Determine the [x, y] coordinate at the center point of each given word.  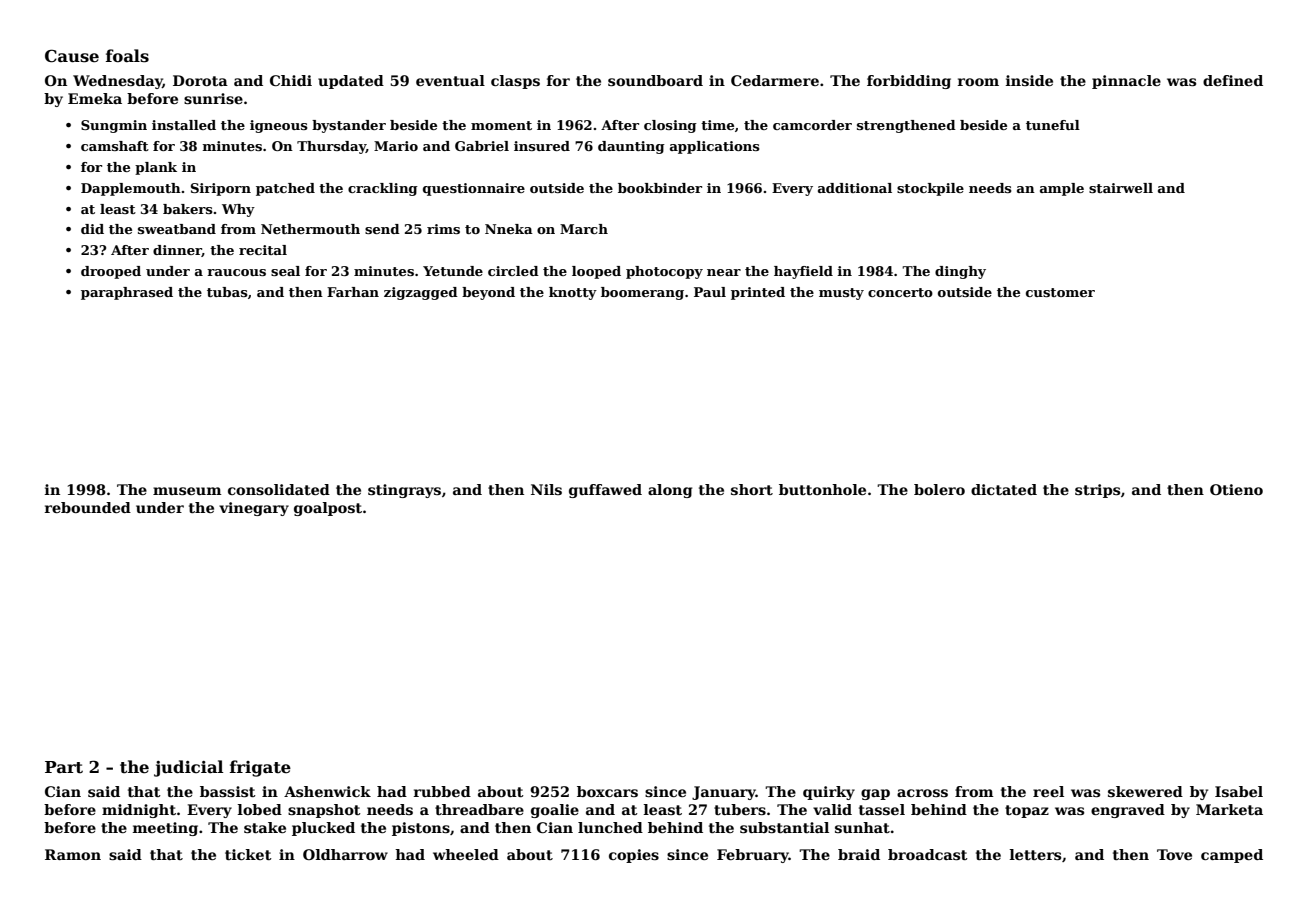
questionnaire [474, 189]
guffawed [605, 491]
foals [127, 56]
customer [1060, 292]
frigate [260, 768]
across [922, 793]
